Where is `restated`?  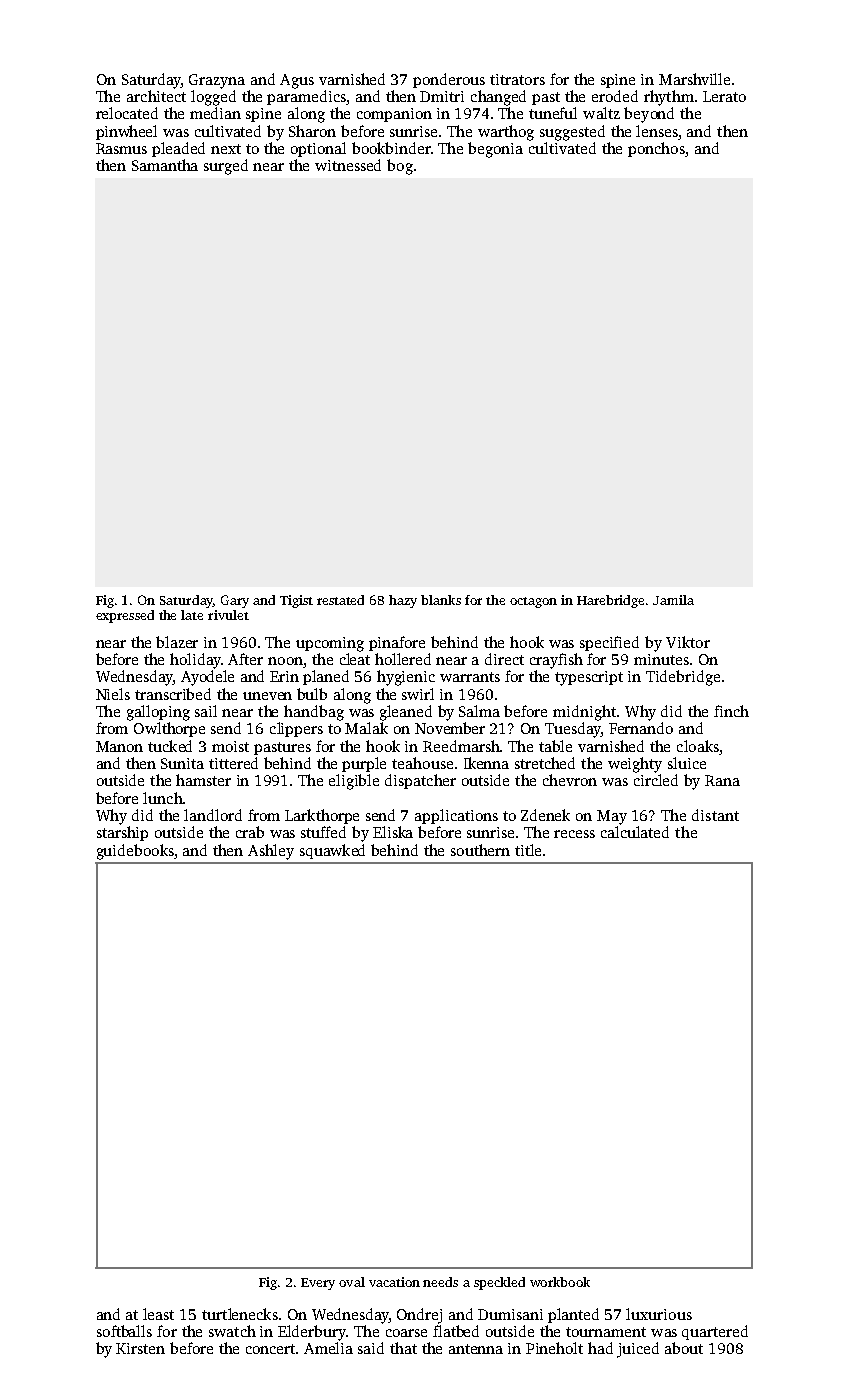 restated is located at coordinates (340, 600).
